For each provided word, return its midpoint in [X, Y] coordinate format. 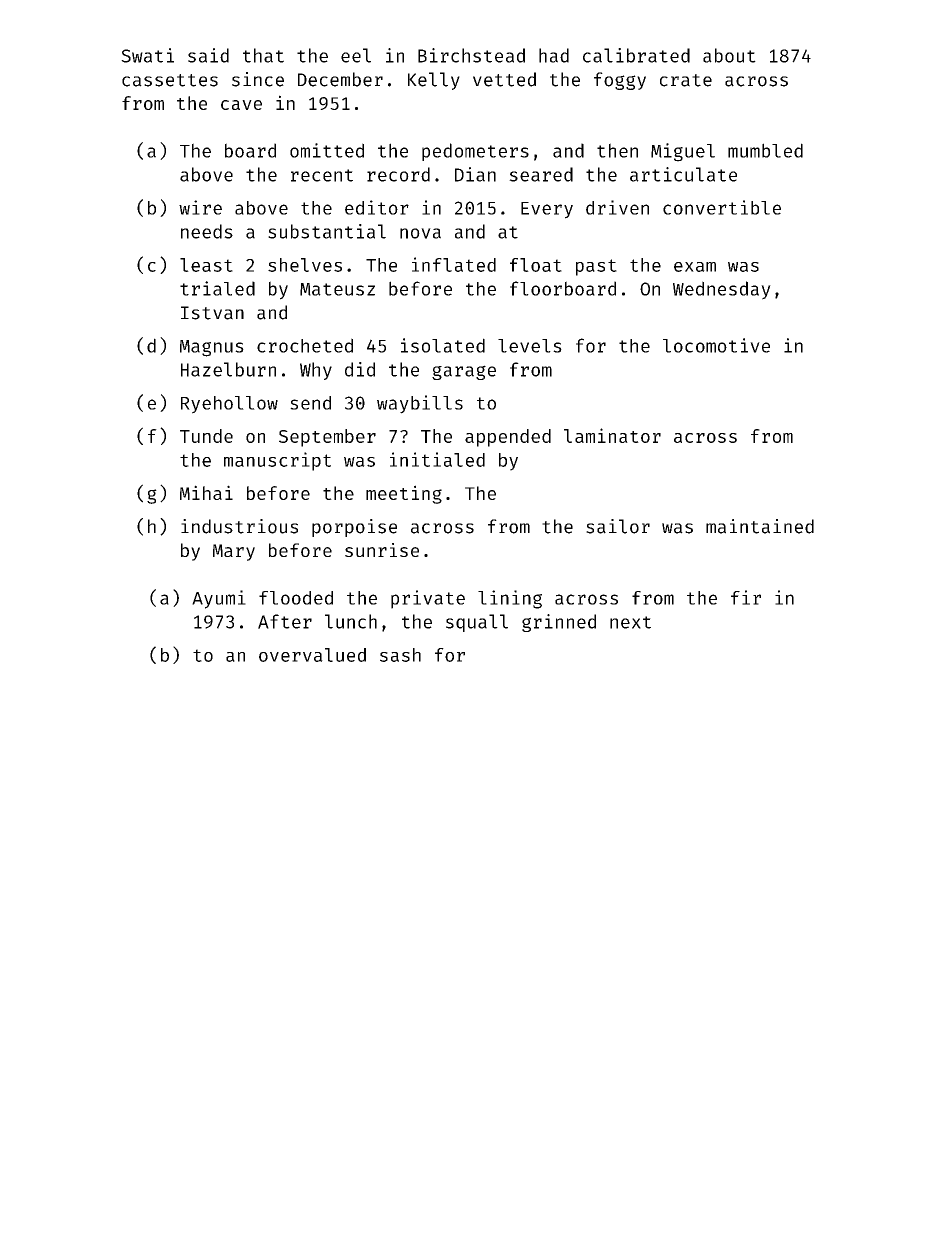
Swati [147, 55]
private [428, 599]
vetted [504, 79]
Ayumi [219, 599]
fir [746, 597]
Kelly [434, 81]
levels [530, 346]
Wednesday [722, 290]
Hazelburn [228, 369]
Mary [234, 552]
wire [200, 207]
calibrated [636, 55]
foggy [620, 81]
